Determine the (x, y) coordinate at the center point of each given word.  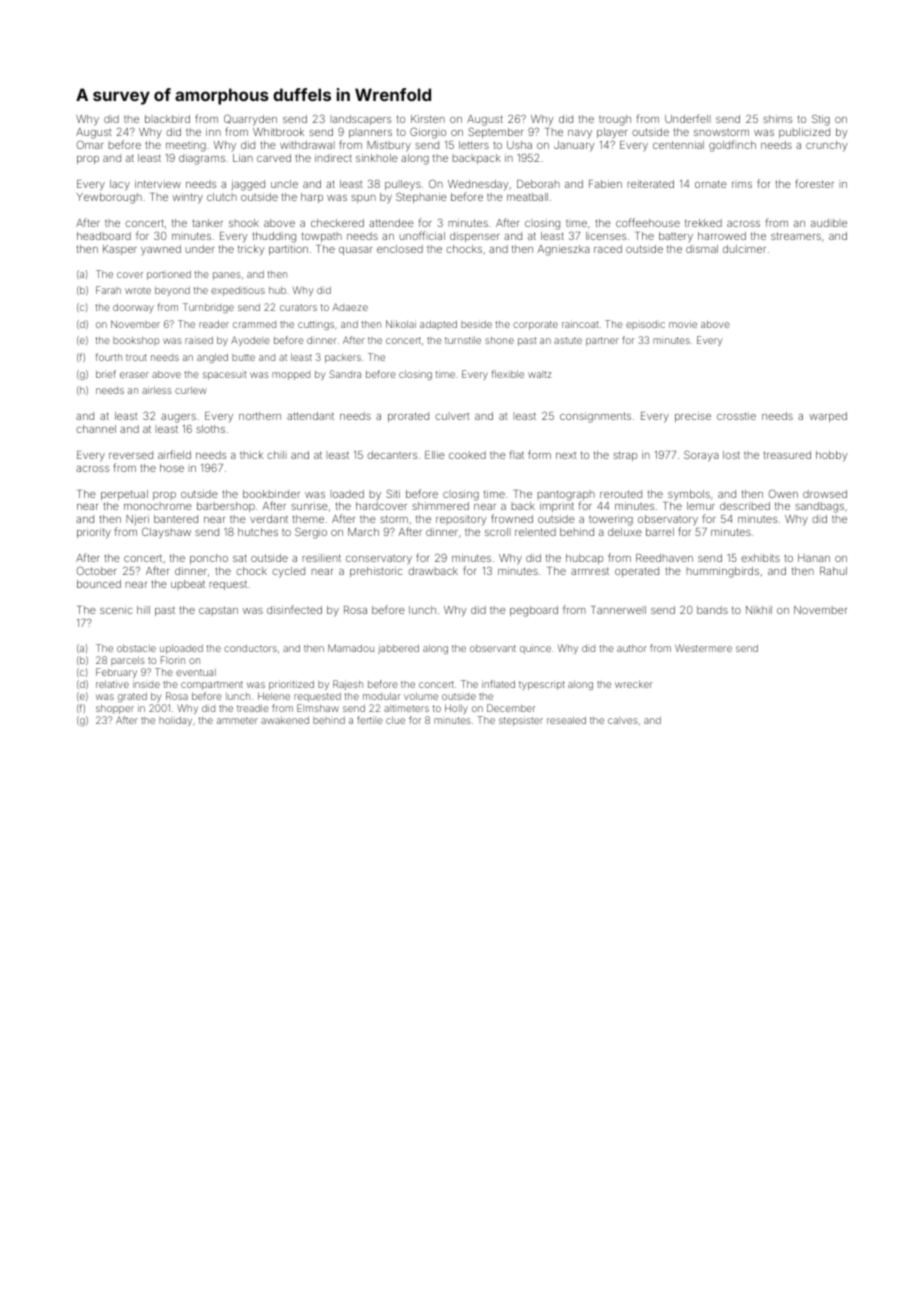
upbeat (188, 585)
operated (637, 572)
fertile (370, 720)
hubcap (584, 559)
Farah (108, 290)
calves (623, 720)
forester (814, 183)
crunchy (826, 146)
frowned (512, 518)
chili (277, 455)
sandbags (819, 507)
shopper (115, 709)
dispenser (474, 237)
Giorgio (428, 133)
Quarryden (250, 120)
